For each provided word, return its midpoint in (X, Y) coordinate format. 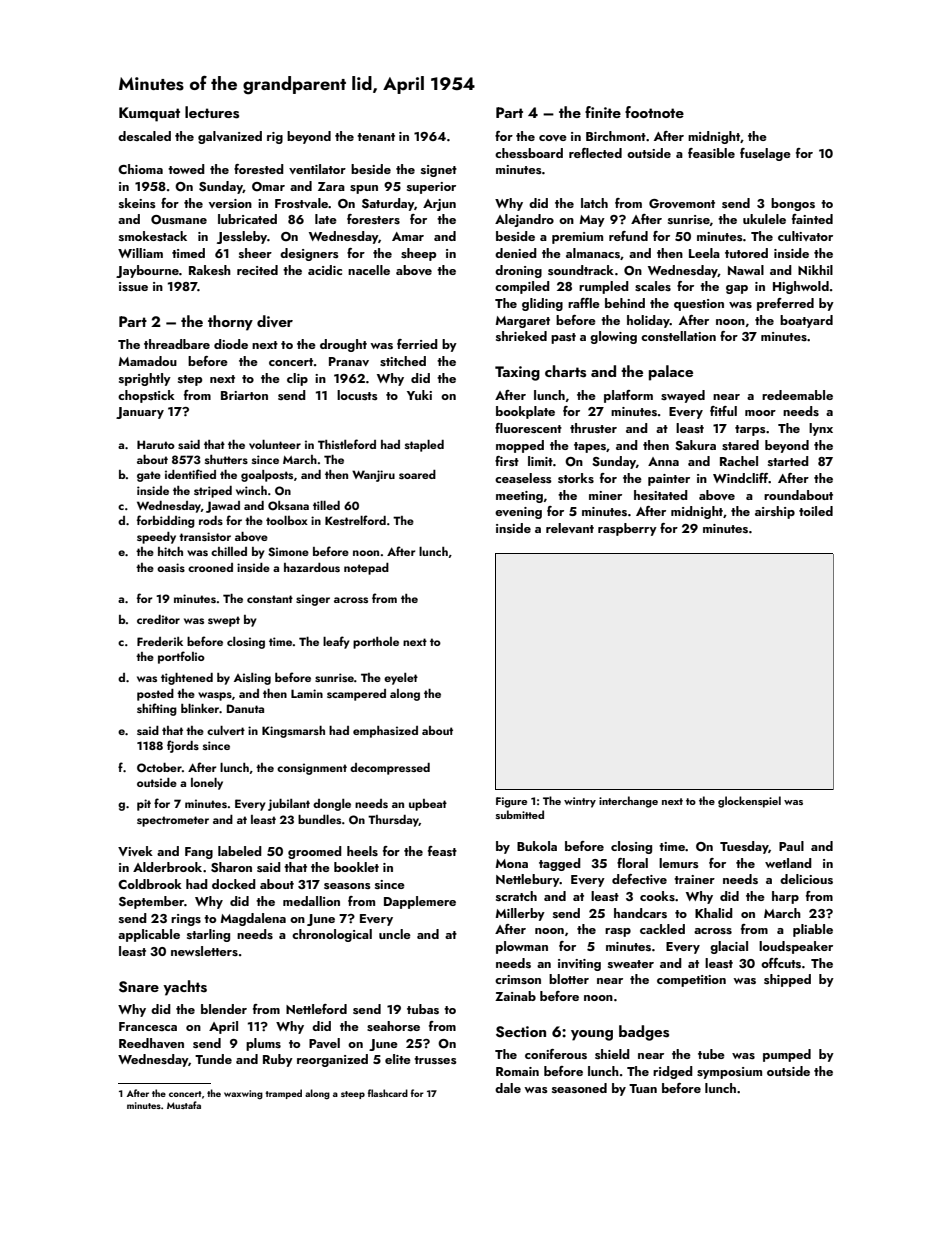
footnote (654, 112)
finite (603, 112)
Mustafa (184, 1105)
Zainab (515, 996)
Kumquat (149, 114)
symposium (729, 1073)
